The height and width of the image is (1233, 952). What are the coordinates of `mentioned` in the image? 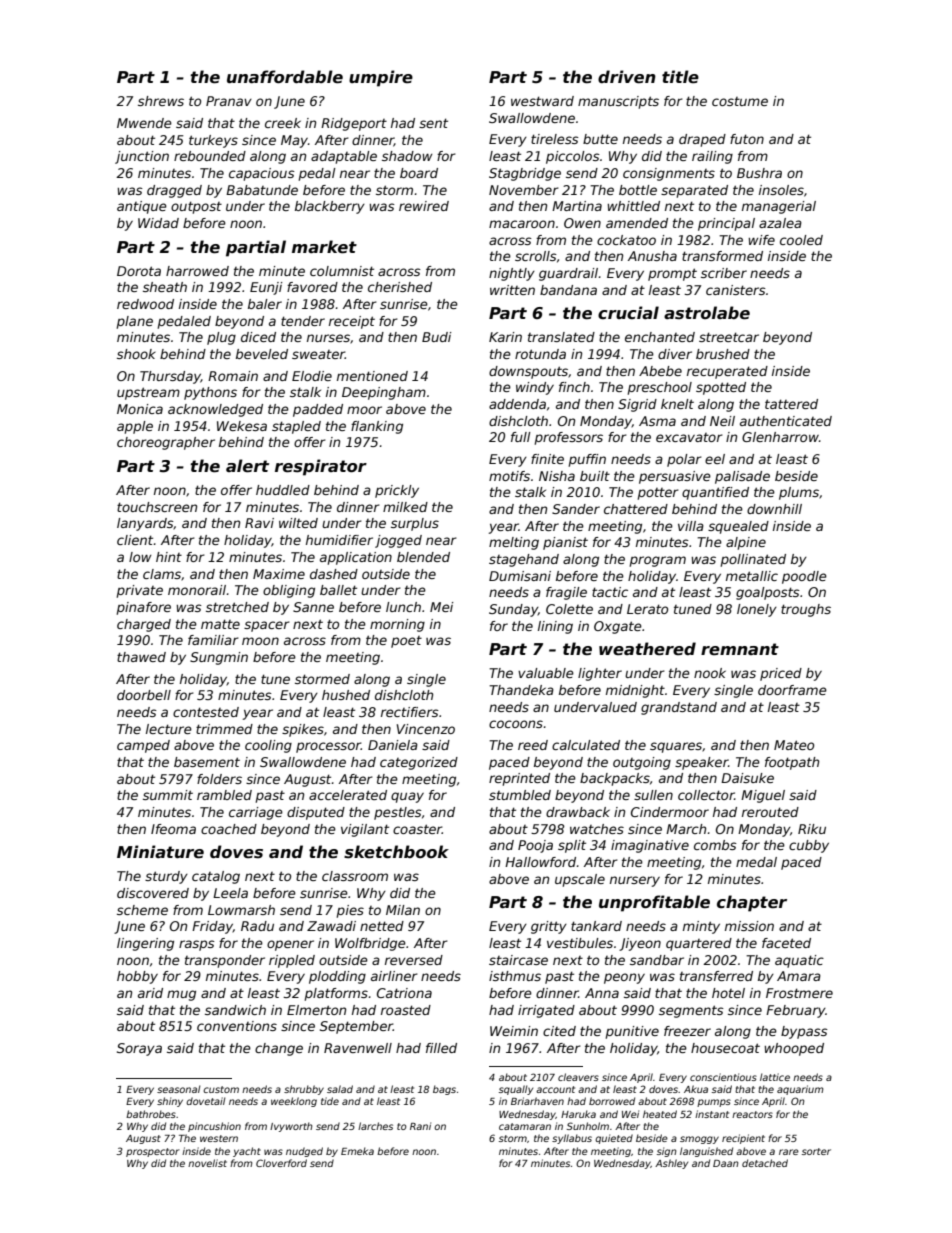 It's located at (372, 376).
